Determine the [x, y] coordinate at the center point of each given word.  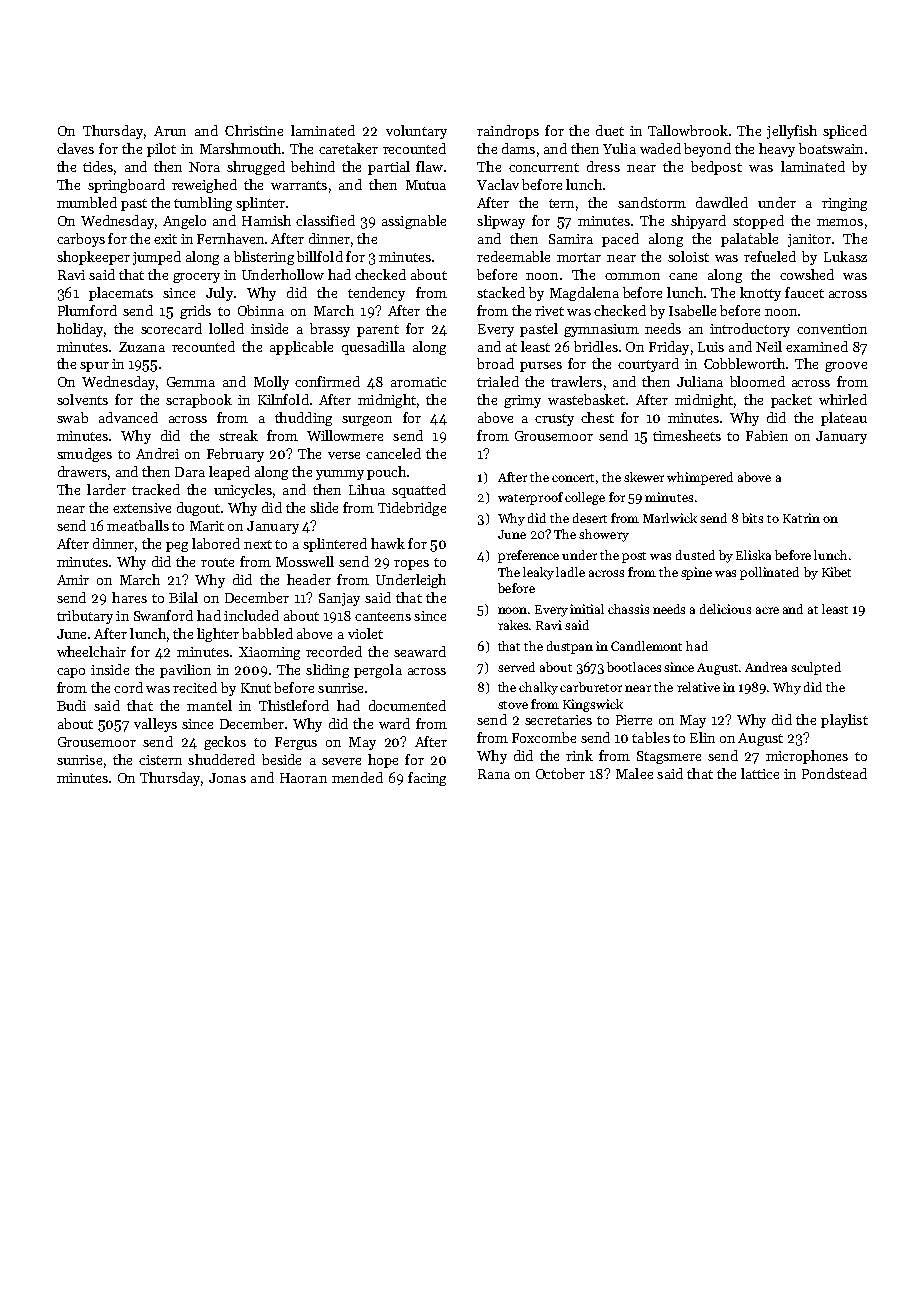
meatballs [138, 525]
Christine [254, 130]
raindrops [508, 132]
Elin [702, 737]
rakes [513, 625]
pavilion [185, 671]
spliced [845, 132]
